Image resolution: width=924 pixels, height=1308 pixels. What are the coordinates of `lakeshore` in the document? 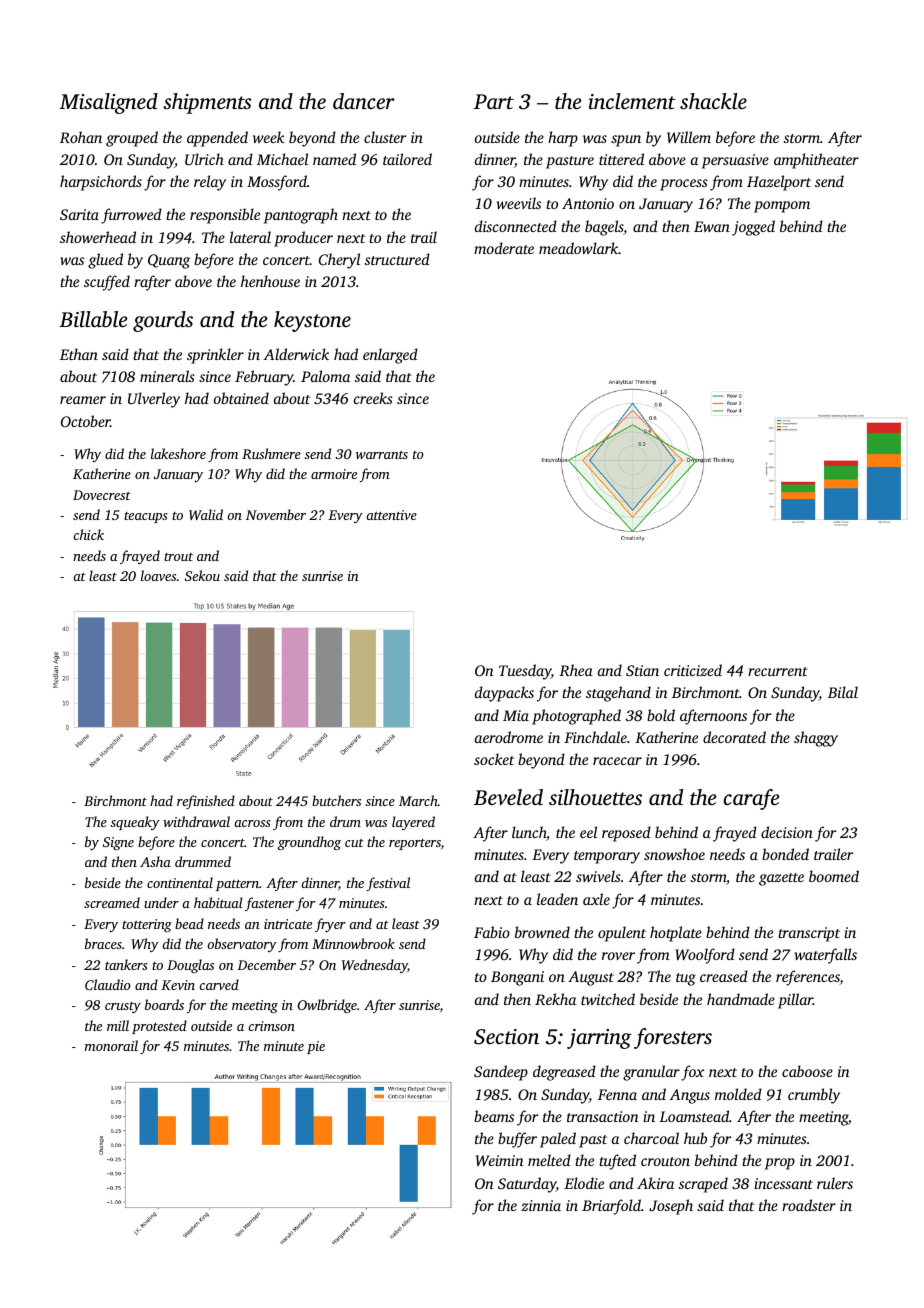 It's located at (178, 453).
